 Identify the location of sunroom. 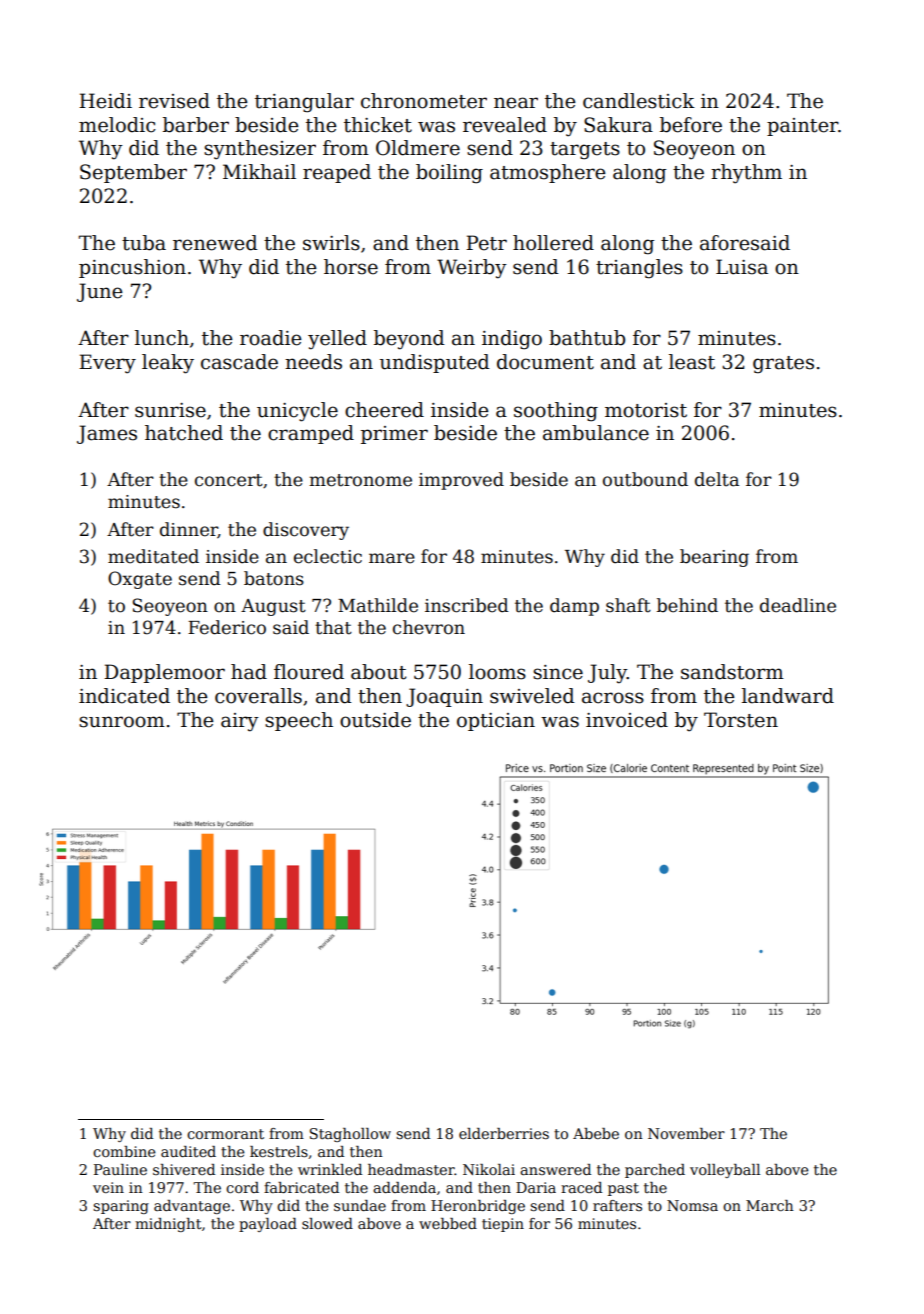
(122, 722).
